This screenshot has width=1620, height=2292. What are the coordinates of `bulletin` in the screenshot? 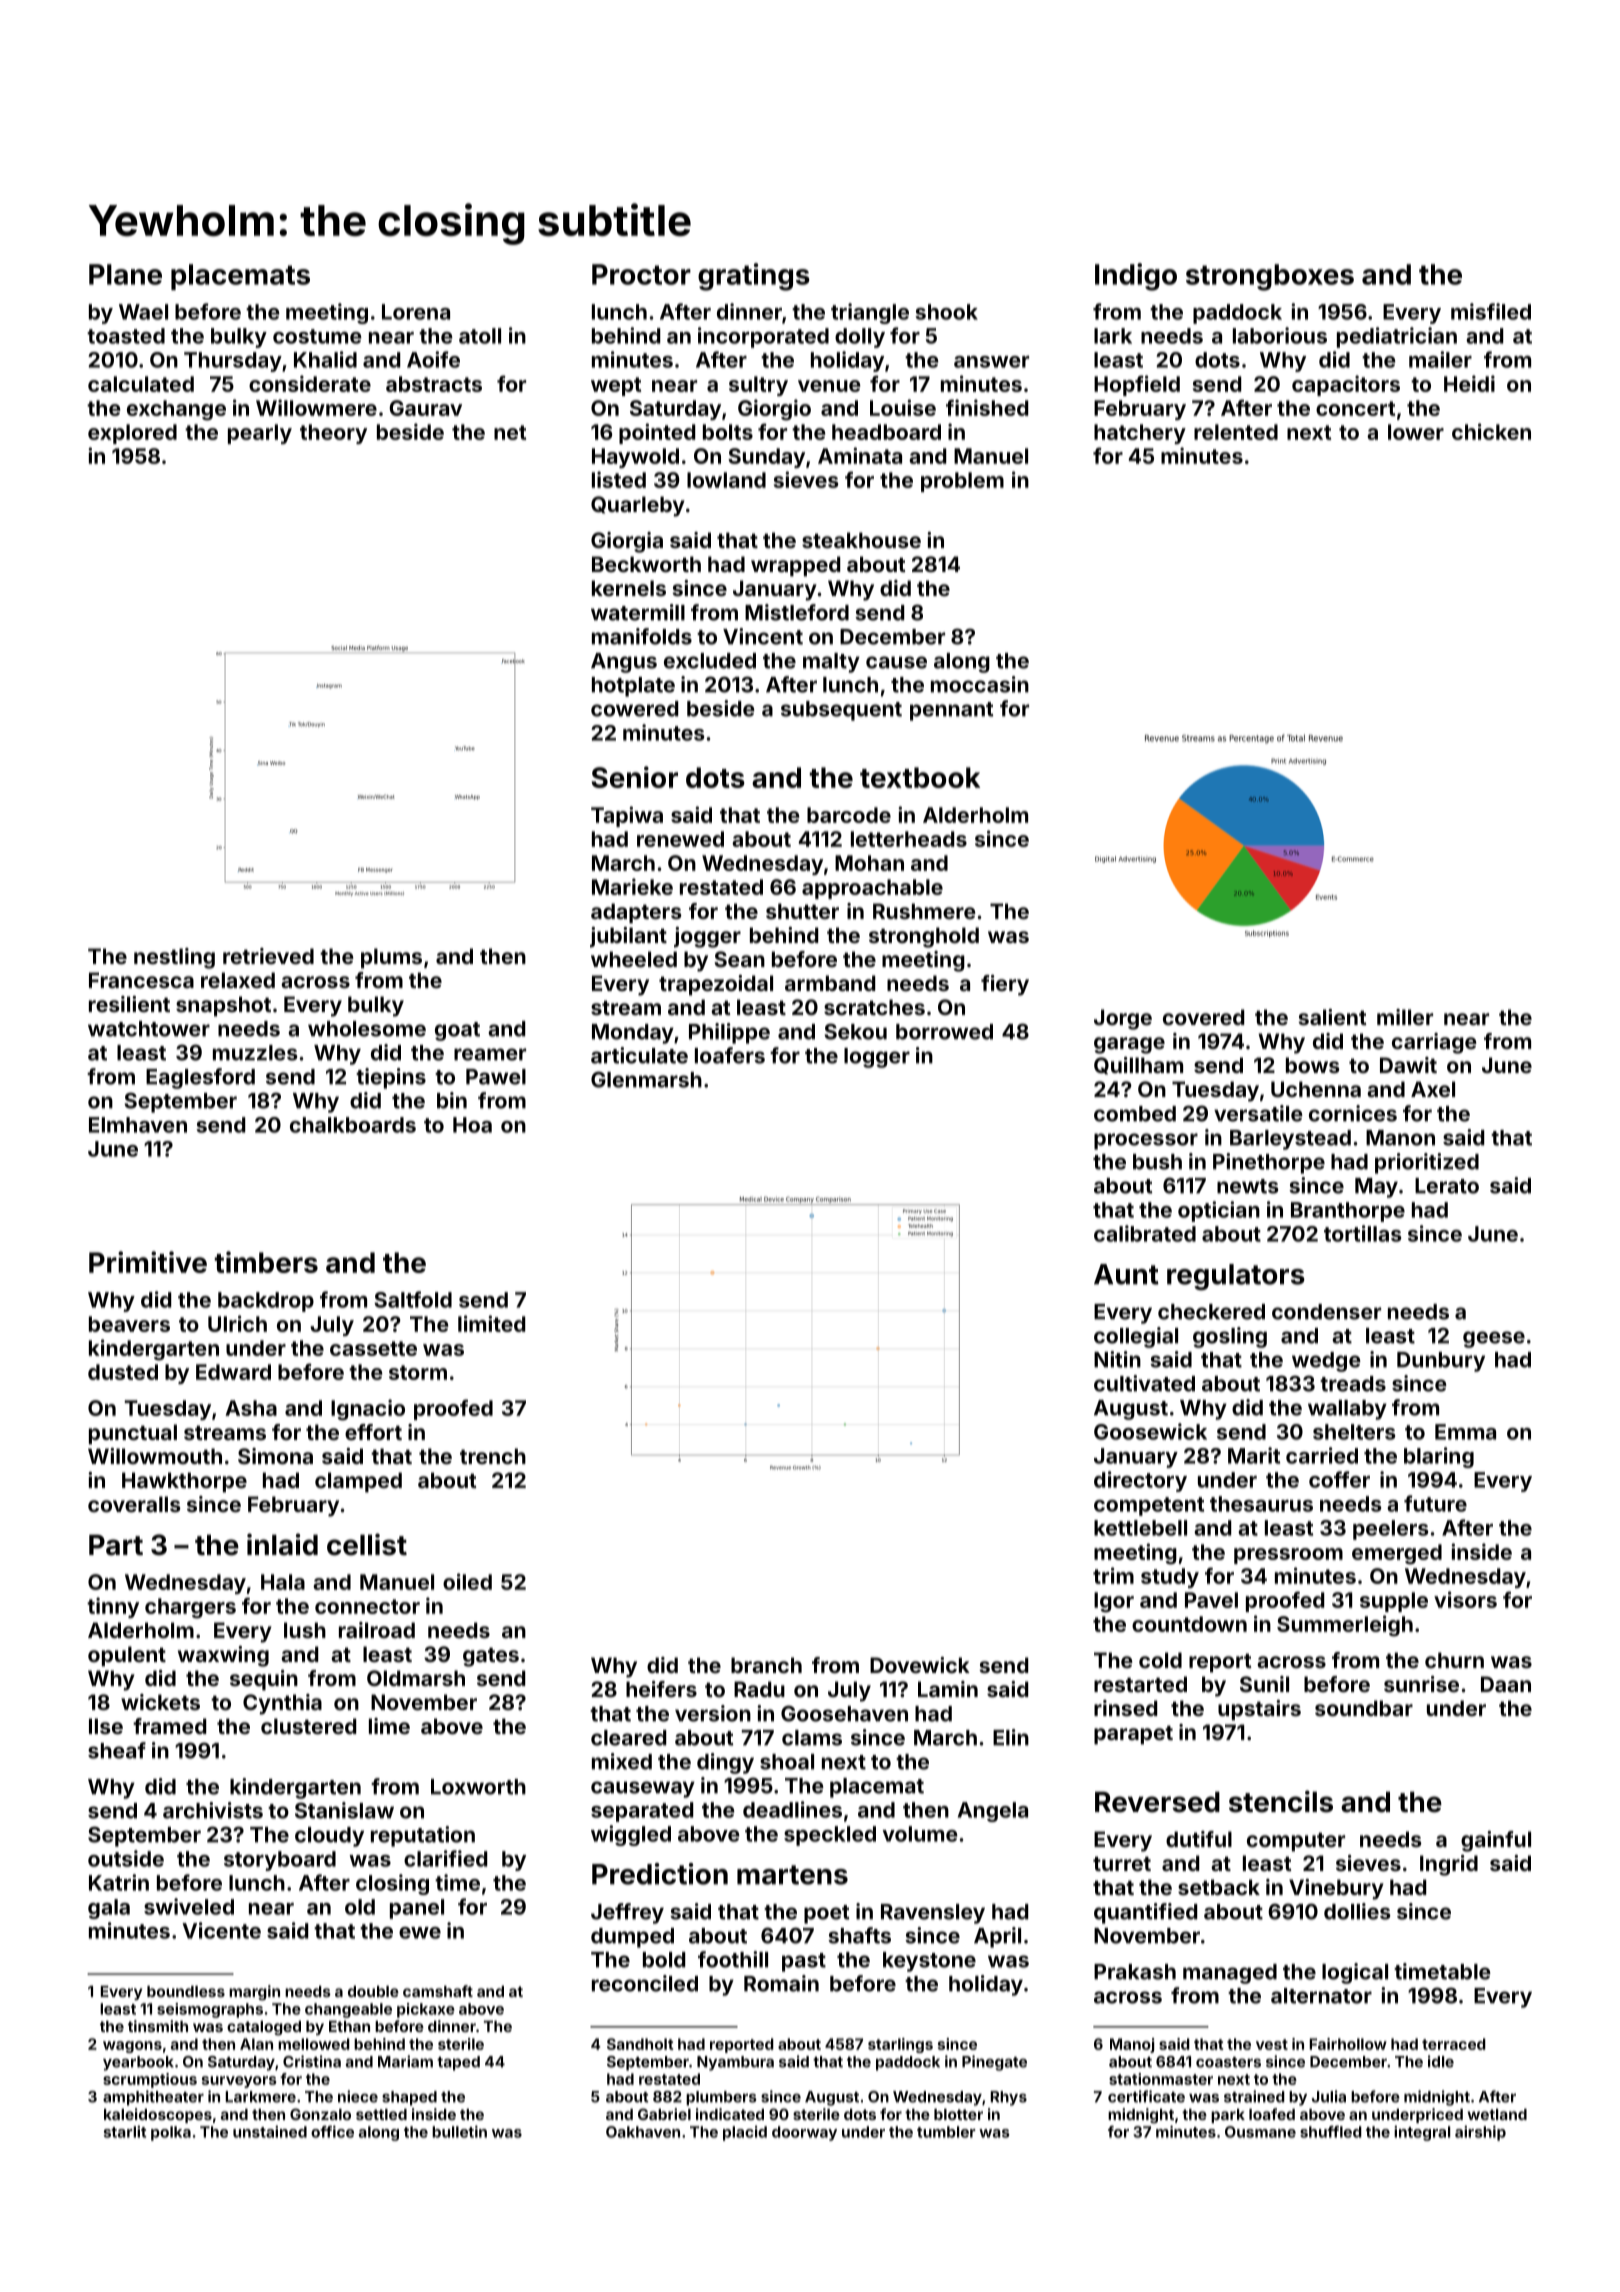 It's located at (459, 2131).
